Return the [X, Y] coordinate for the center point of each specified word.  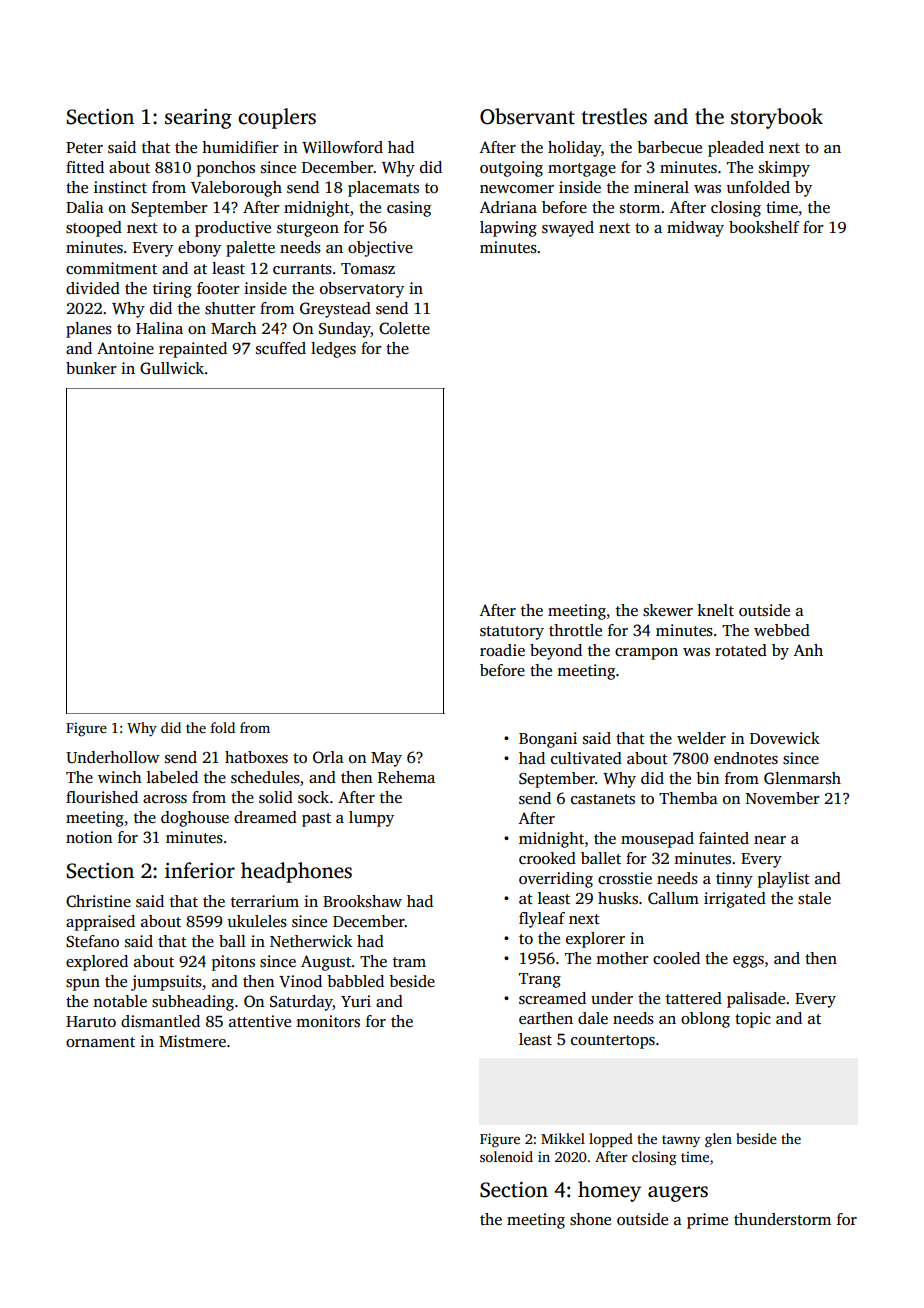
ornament [100, 1042]
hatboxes [256, 757]
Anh [808, 650]
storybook [777, 118]
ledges [333, 350]
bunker [91, 368]
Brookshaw [362, 901]
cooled [676, 958]
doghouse [195, 819]
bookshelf [764, 227]
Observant [527, 116]
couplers [277, 118]
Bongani [548, 740]
